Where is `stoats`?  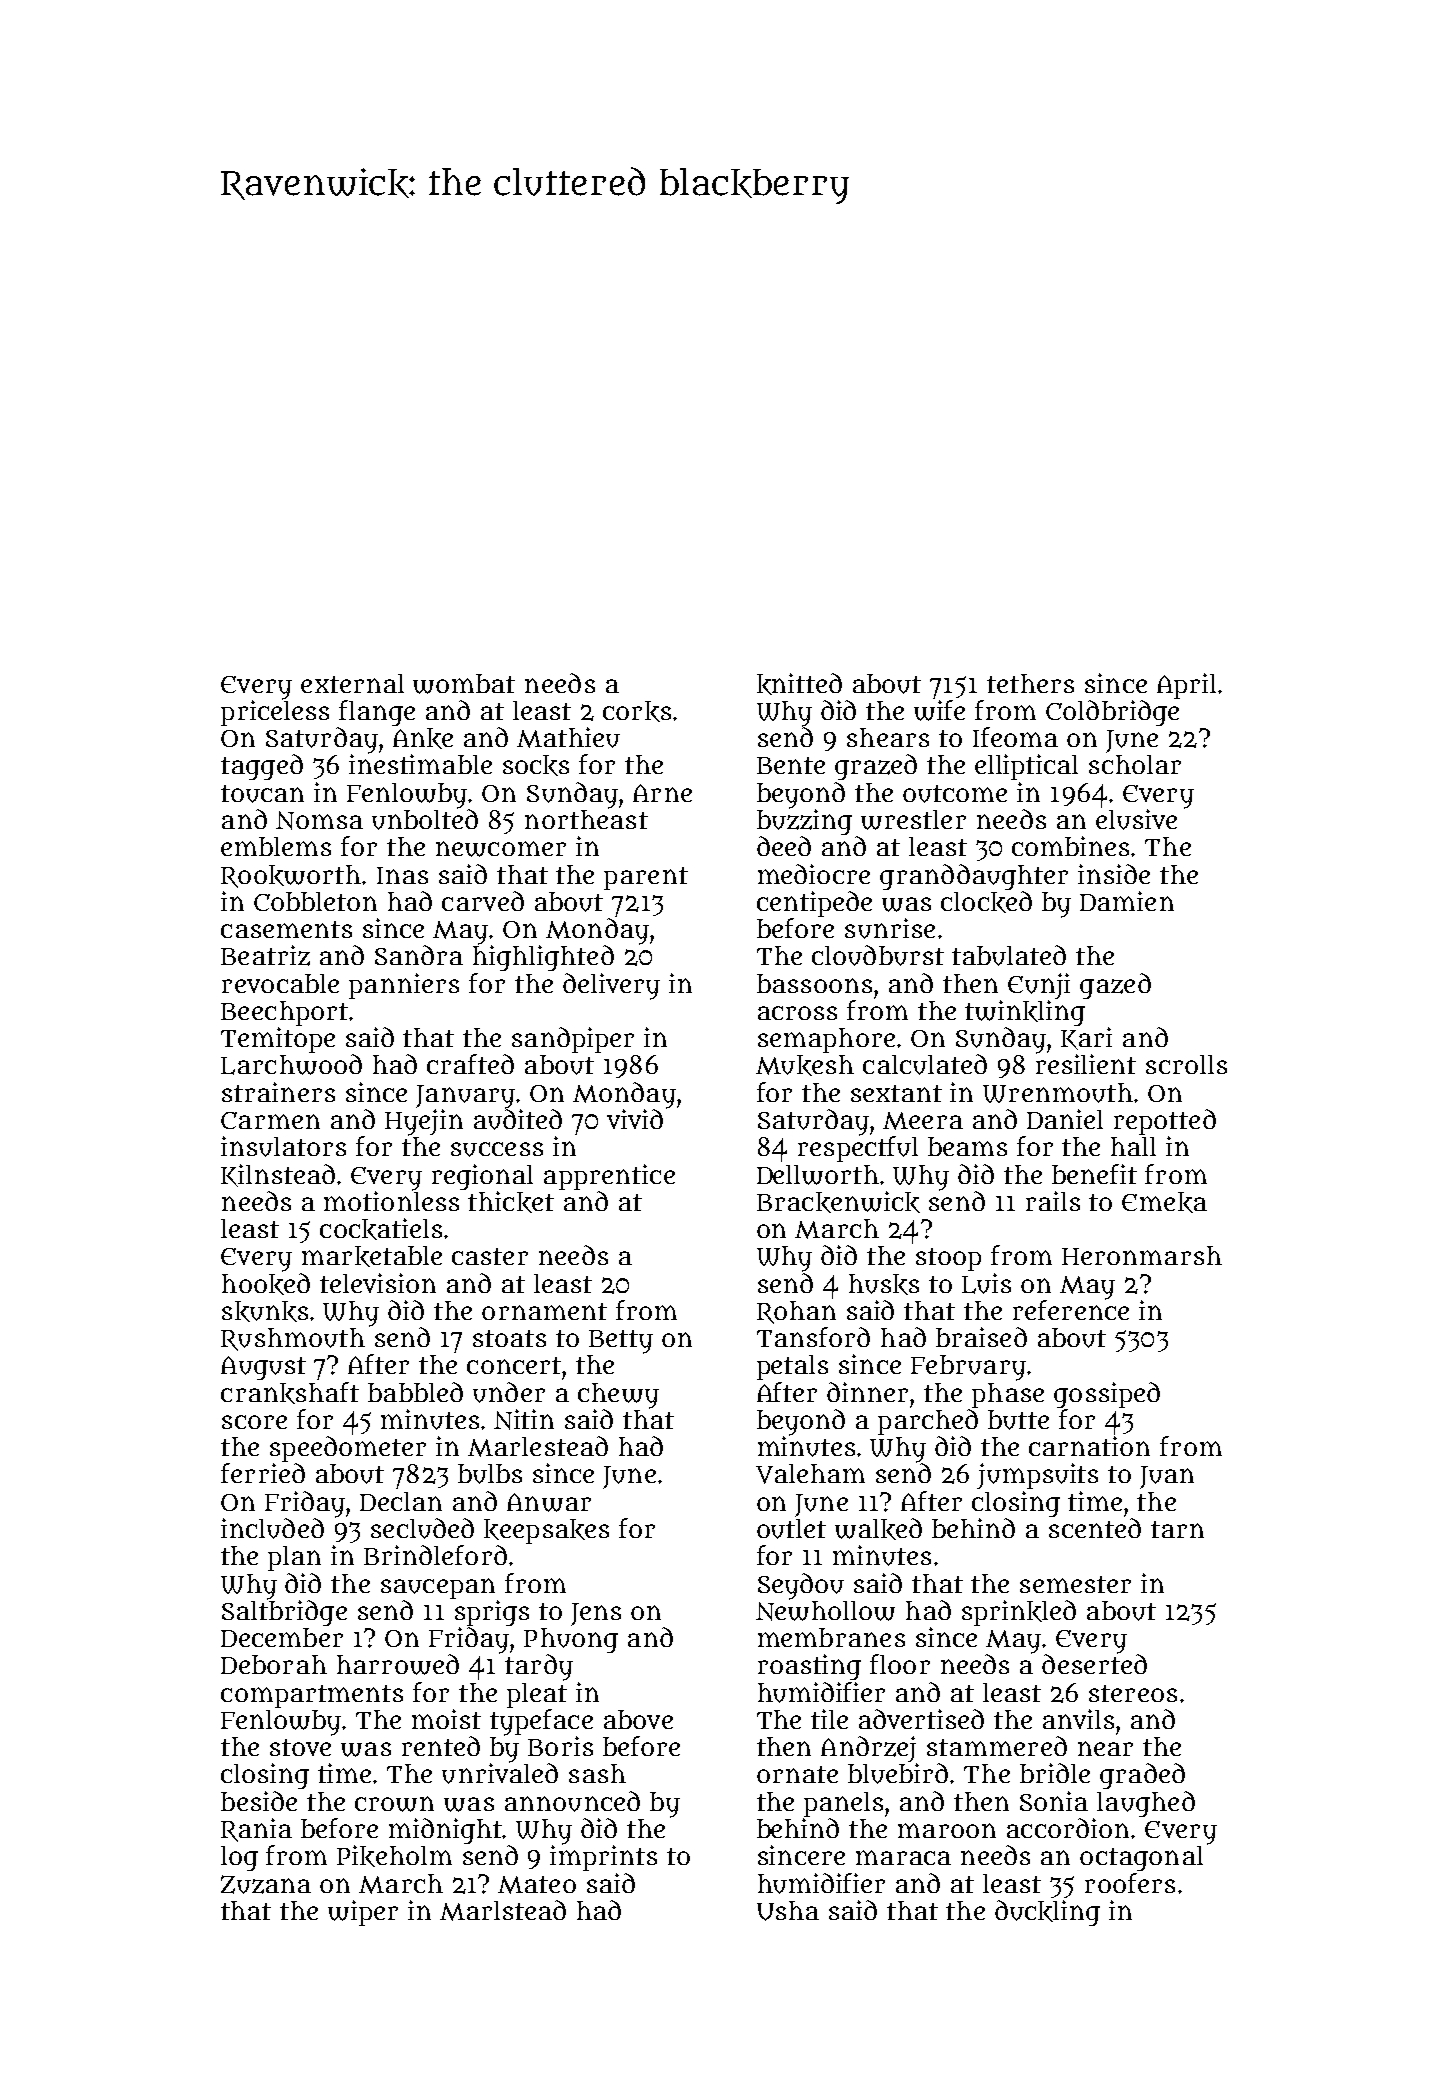
stoats is located at coordinates (509, 1338).
